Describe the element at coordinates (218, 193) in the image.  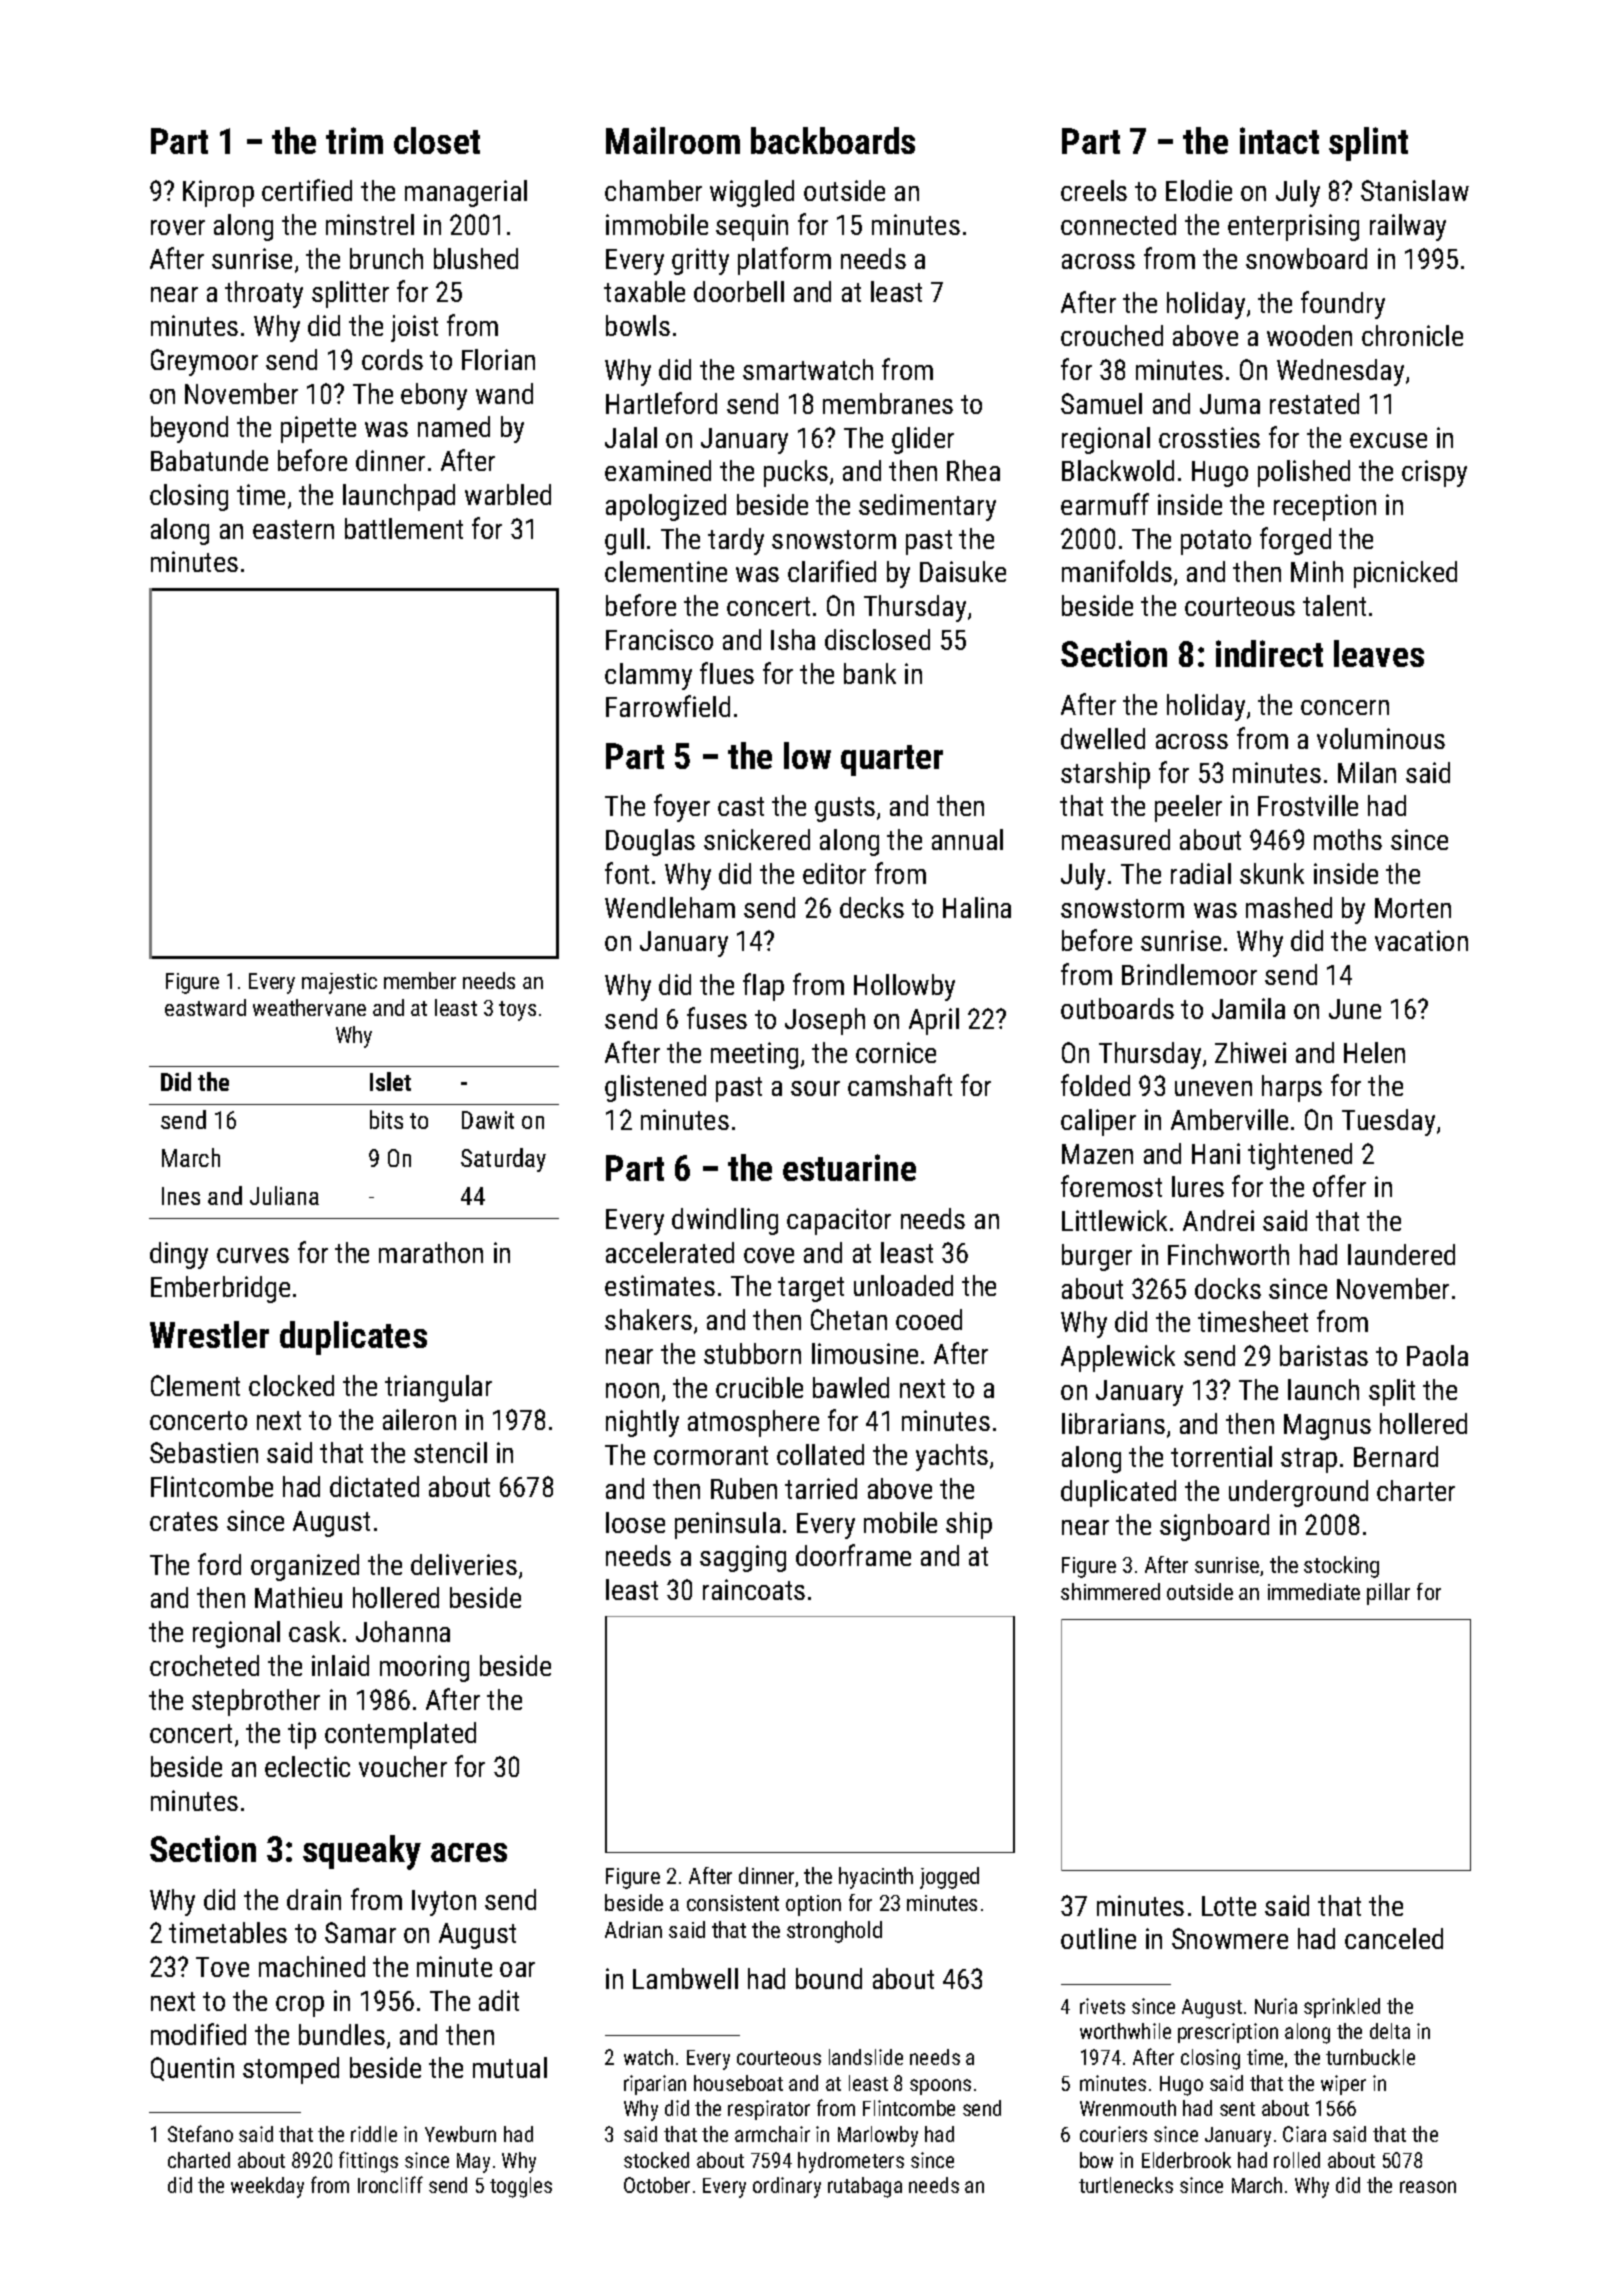
I see `Kiprop` at that location.
